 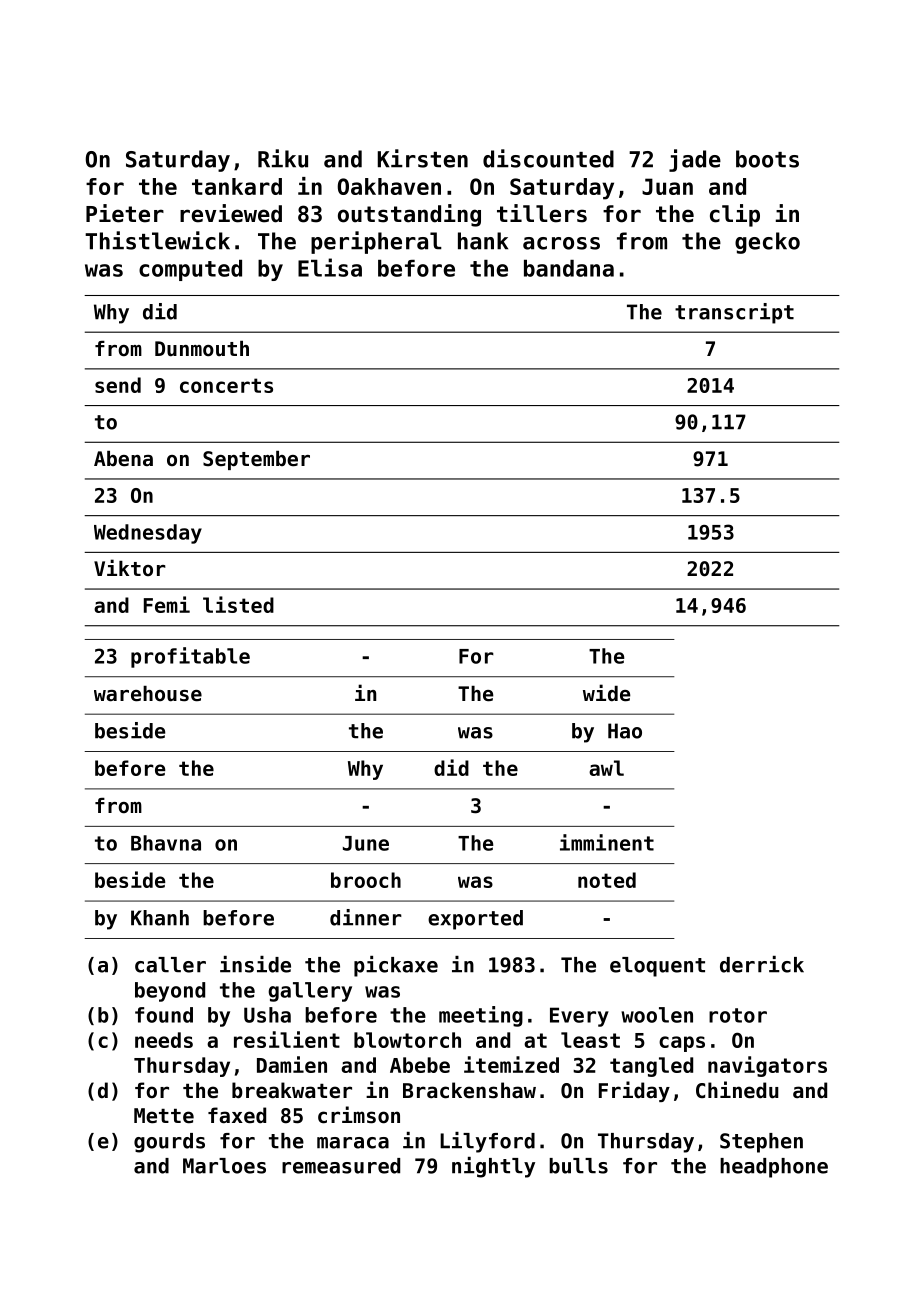 I want to click on Abena, so click(x=123, y=459).
